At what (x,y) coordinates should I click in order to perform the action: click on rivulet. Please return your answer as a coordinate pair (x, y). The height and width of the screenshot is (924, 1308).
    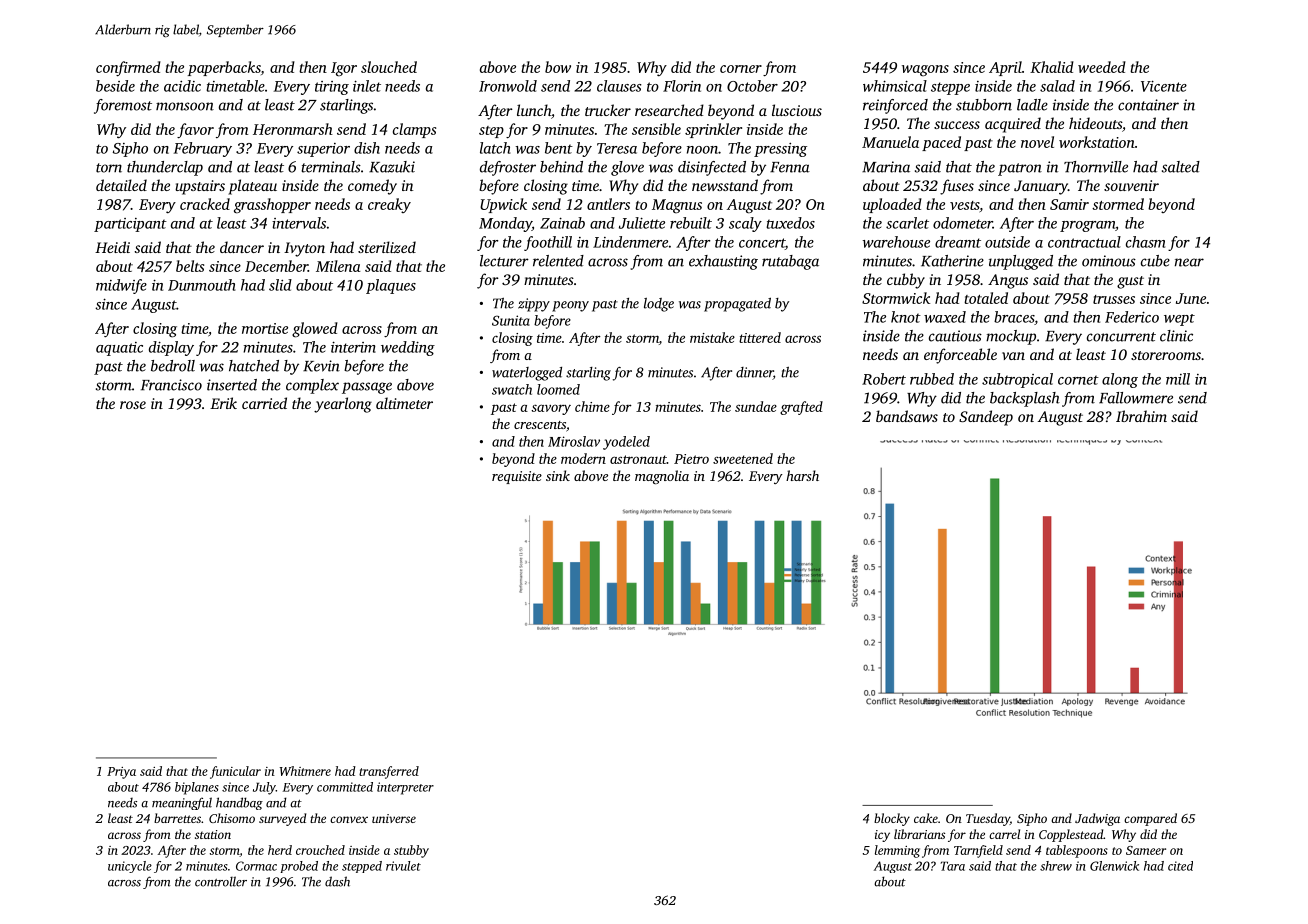
    Looking at the image, I should click on (403, 866).
